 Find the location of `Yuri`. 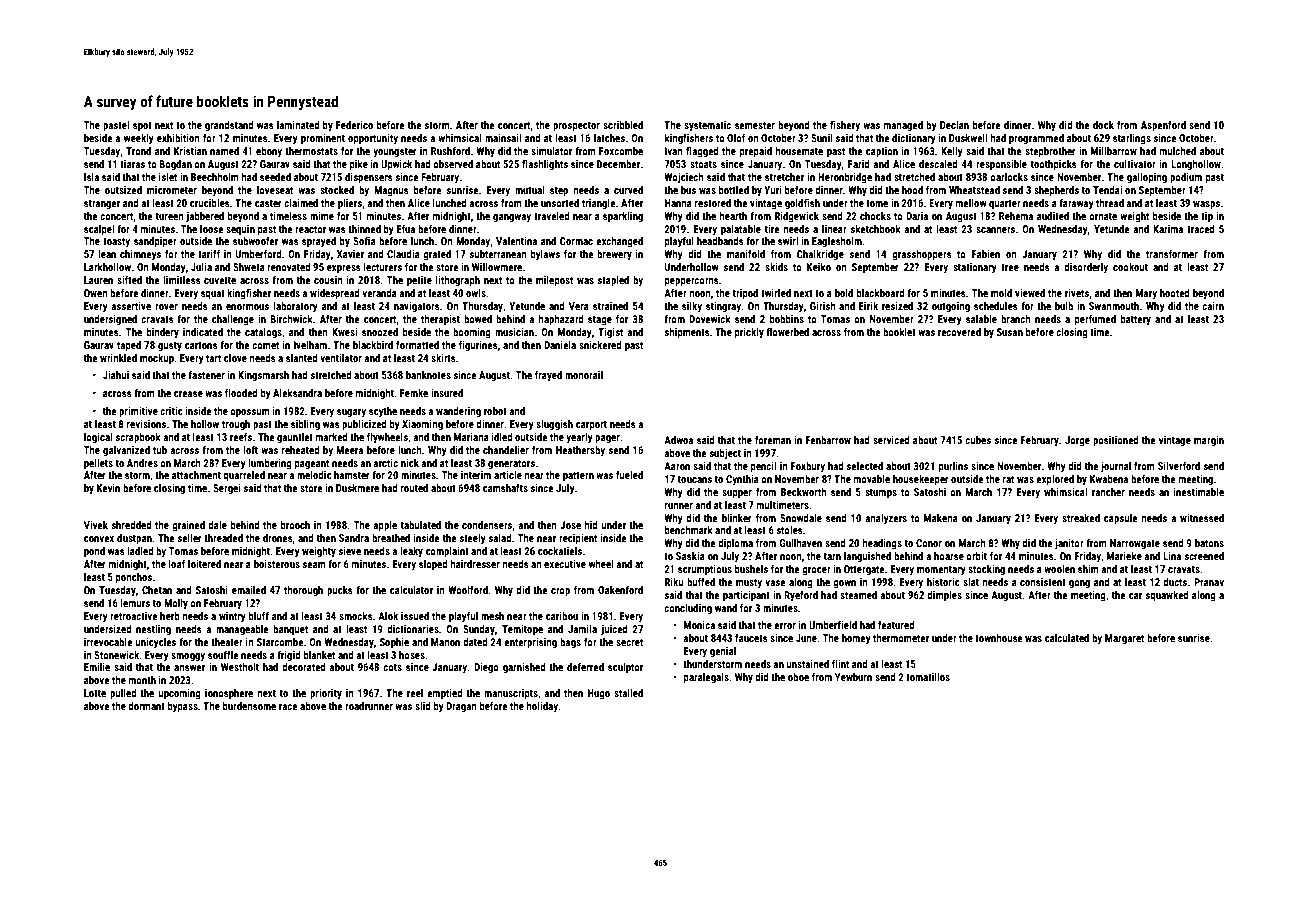

Yuri is located at coordinates (772, 190).
